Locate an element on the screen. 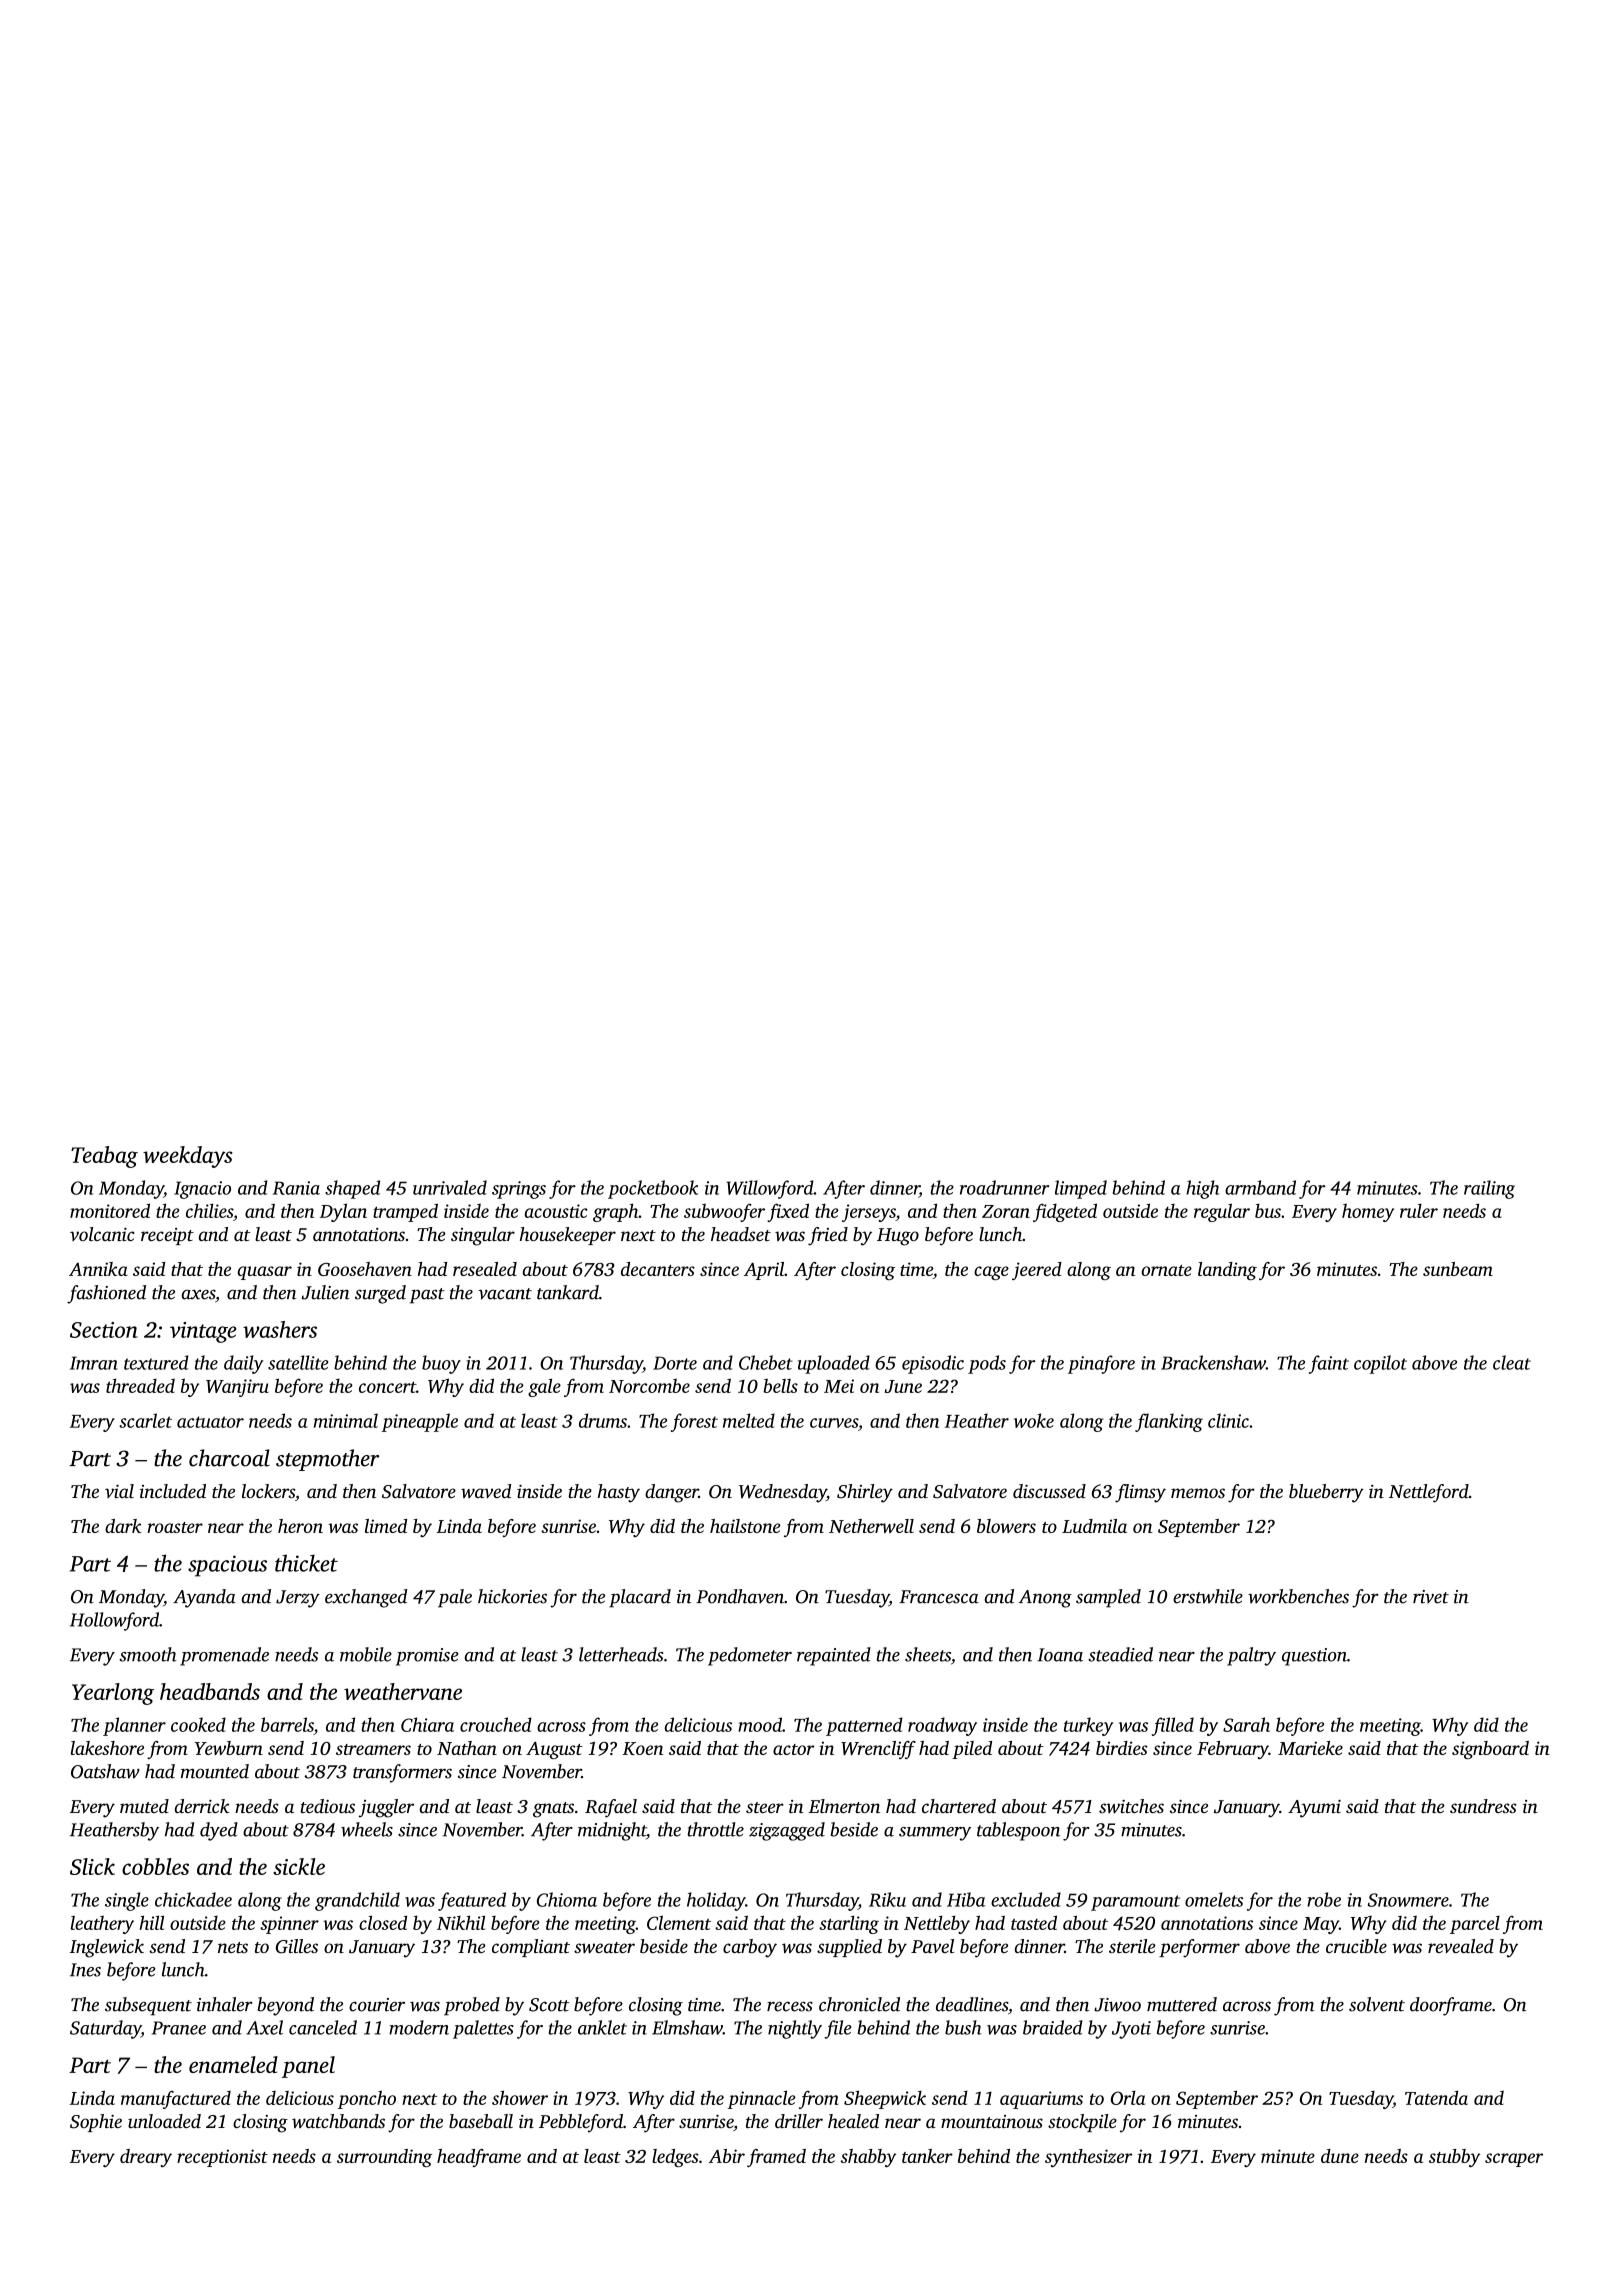  omelets is located at coordinates (1214, 1899).
